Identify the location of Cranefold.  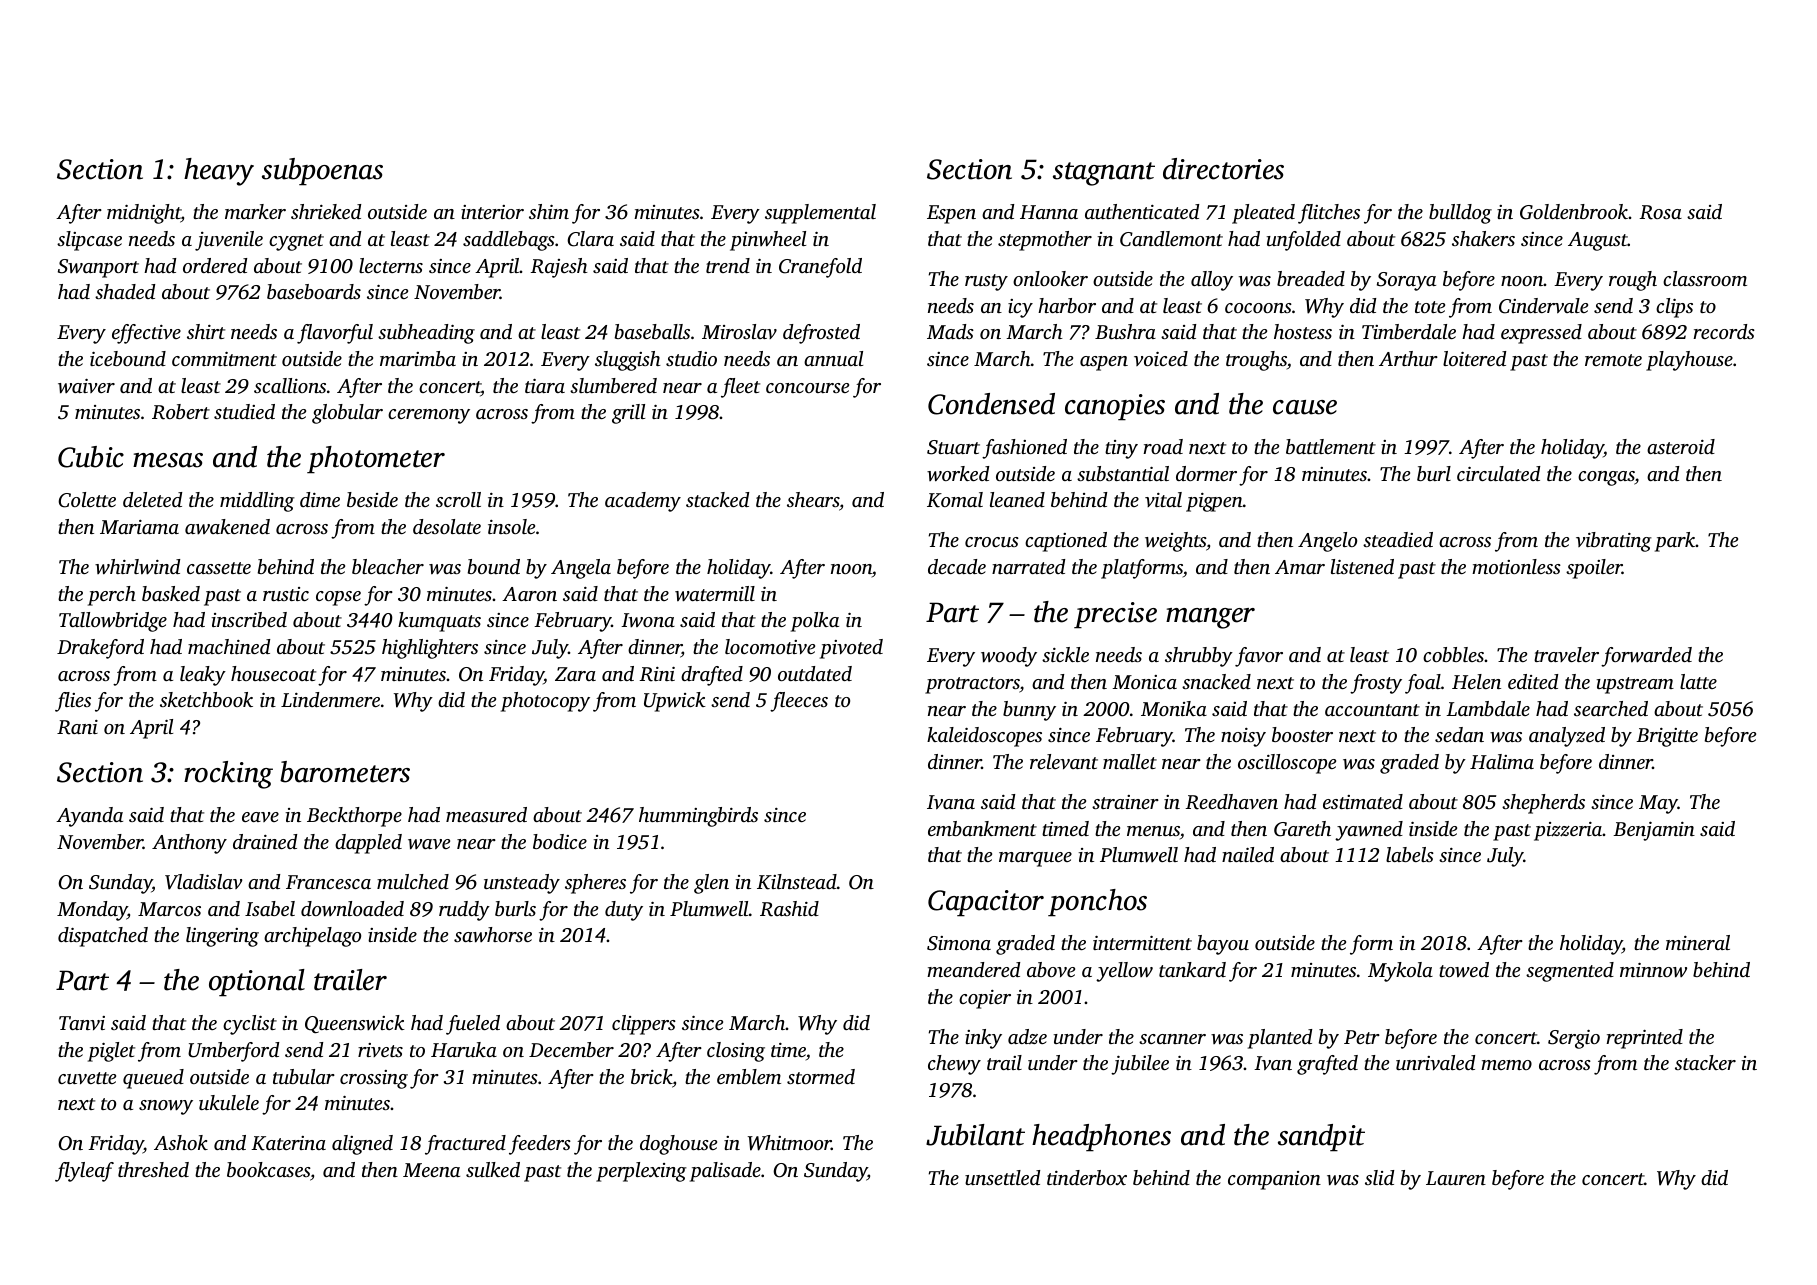
(820, 268).
